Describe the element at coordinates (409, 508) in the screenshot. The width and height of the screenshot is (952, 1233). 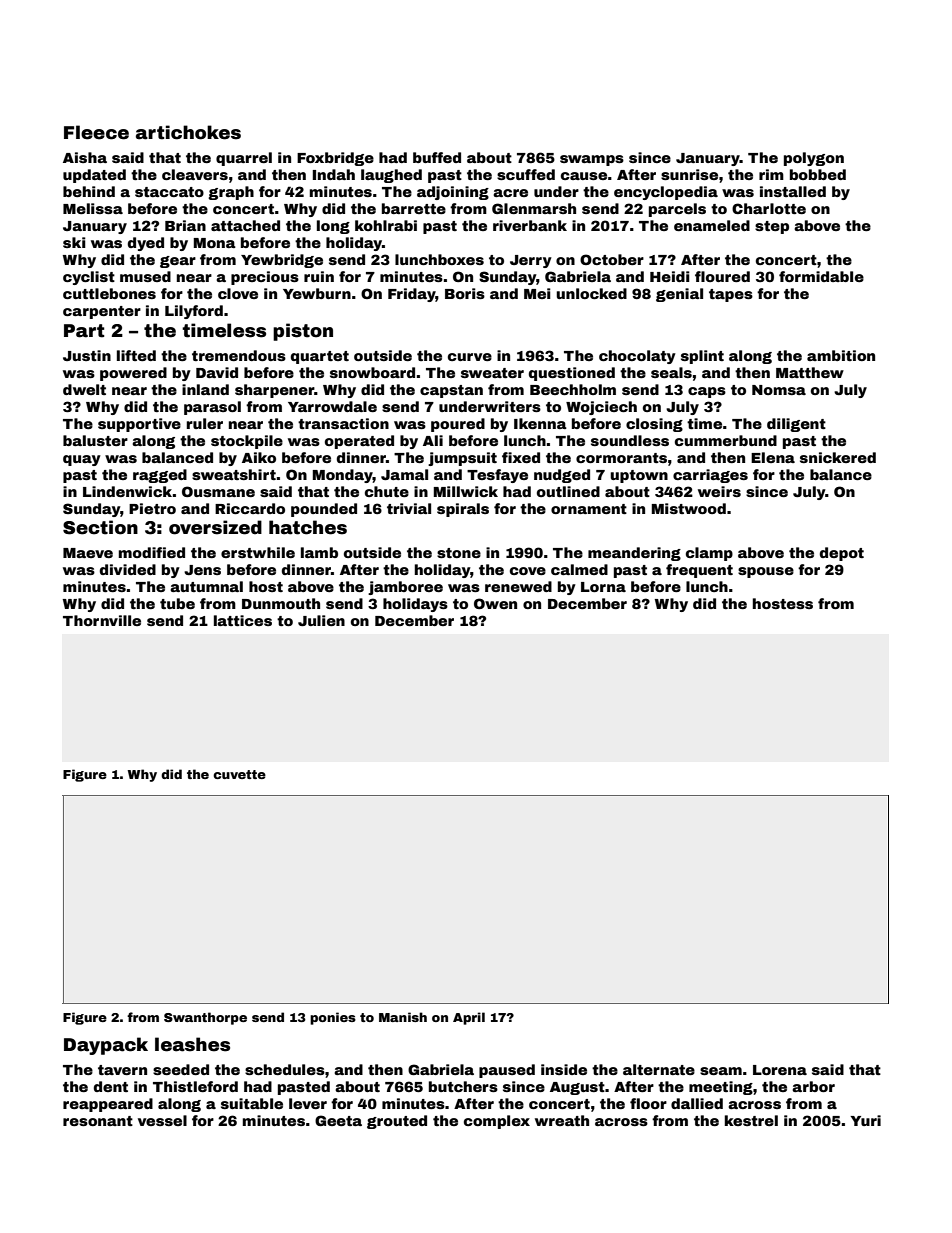
I see `trivial` at that location.
